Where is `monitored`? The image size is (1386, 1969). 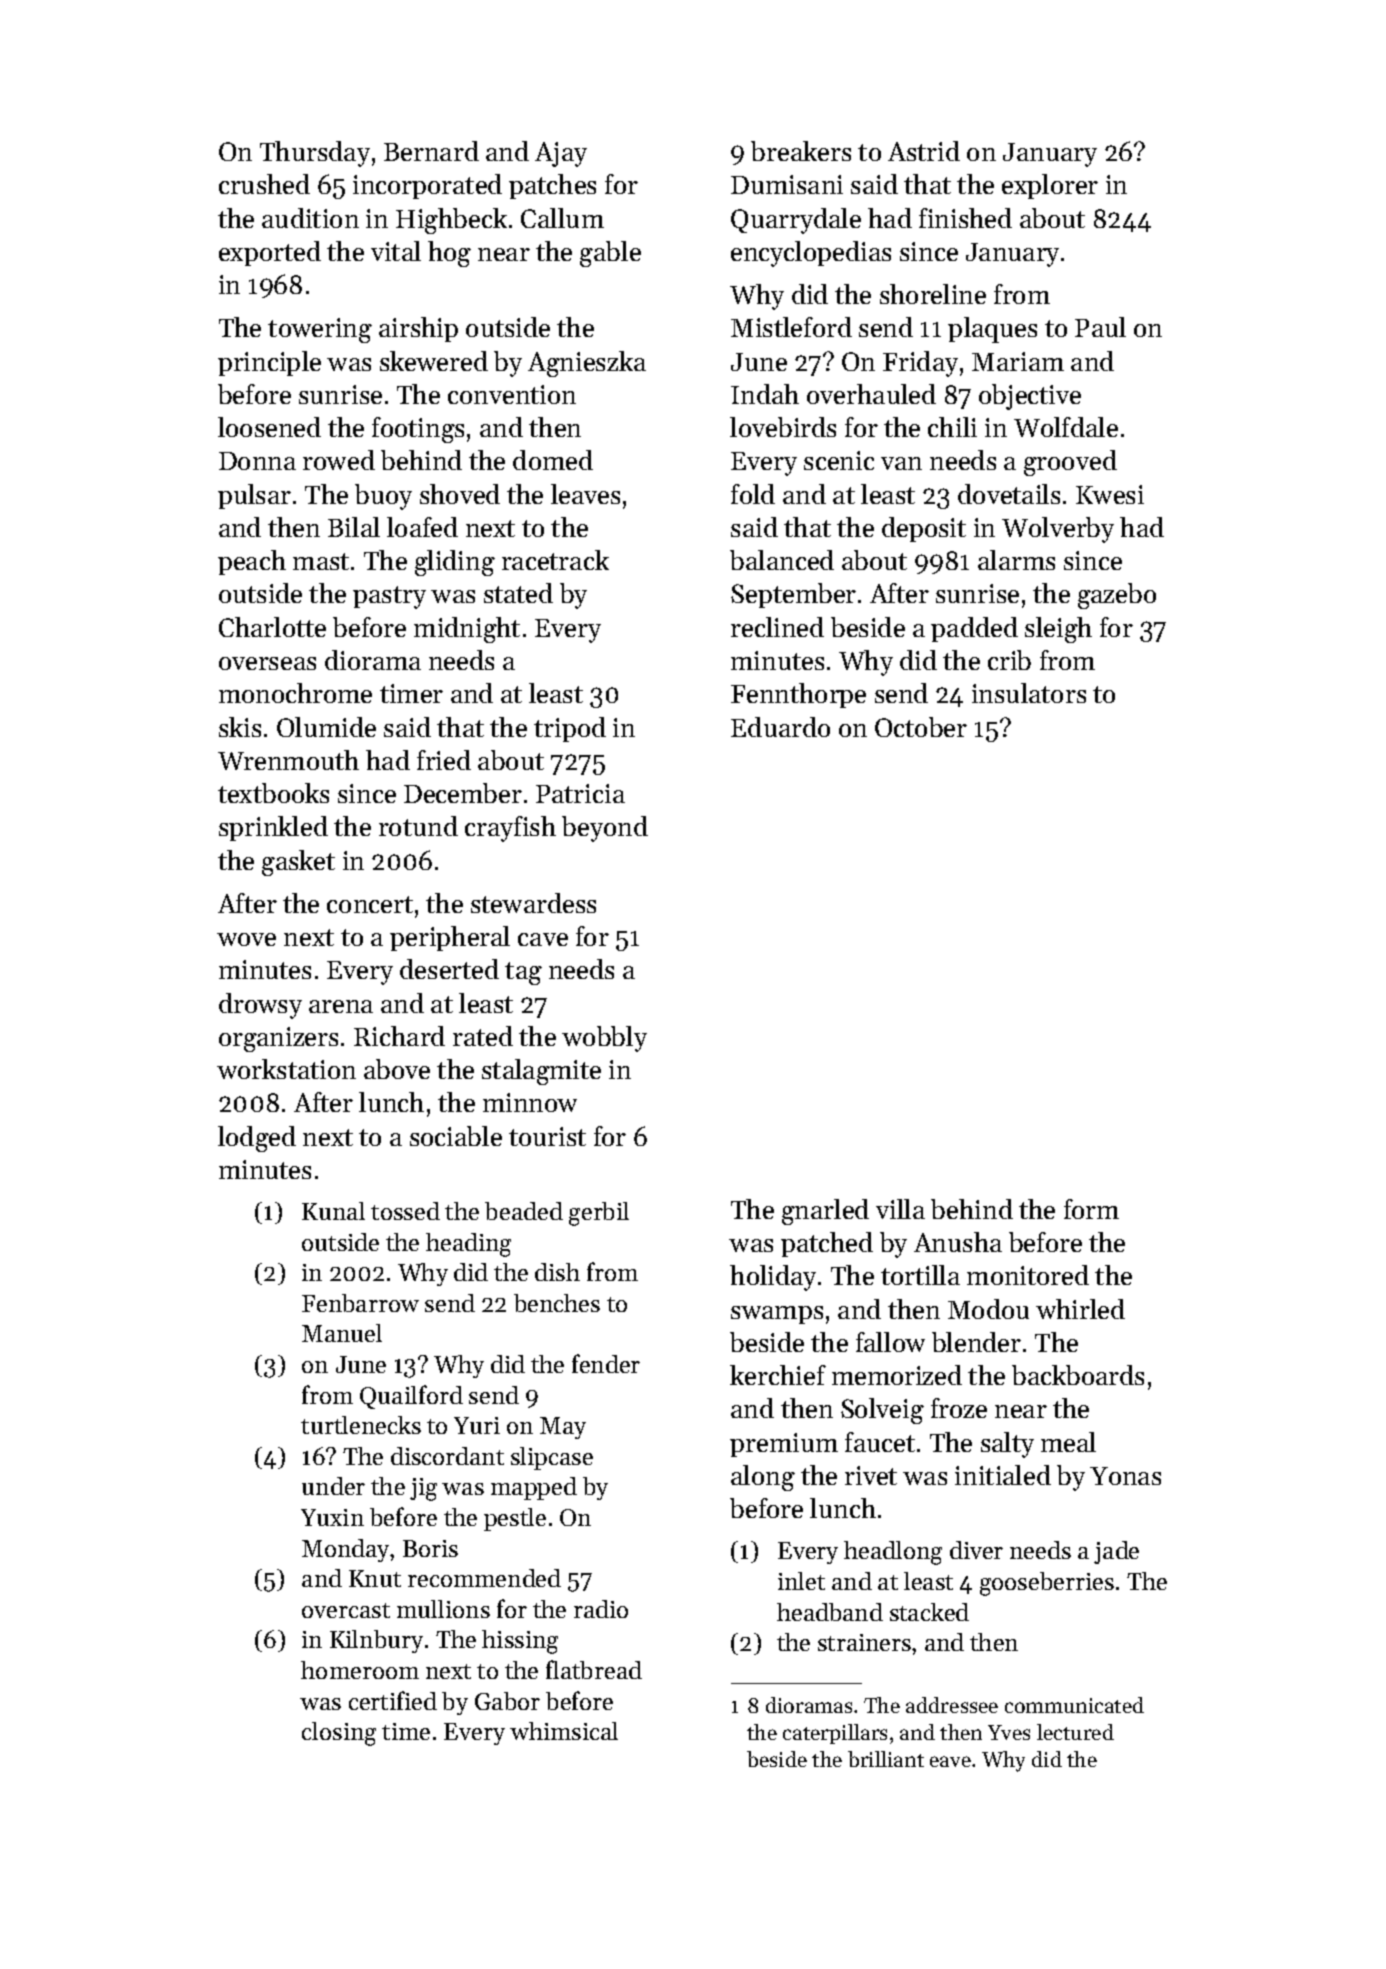 monitored is located at coordinates (1028, 1275).
